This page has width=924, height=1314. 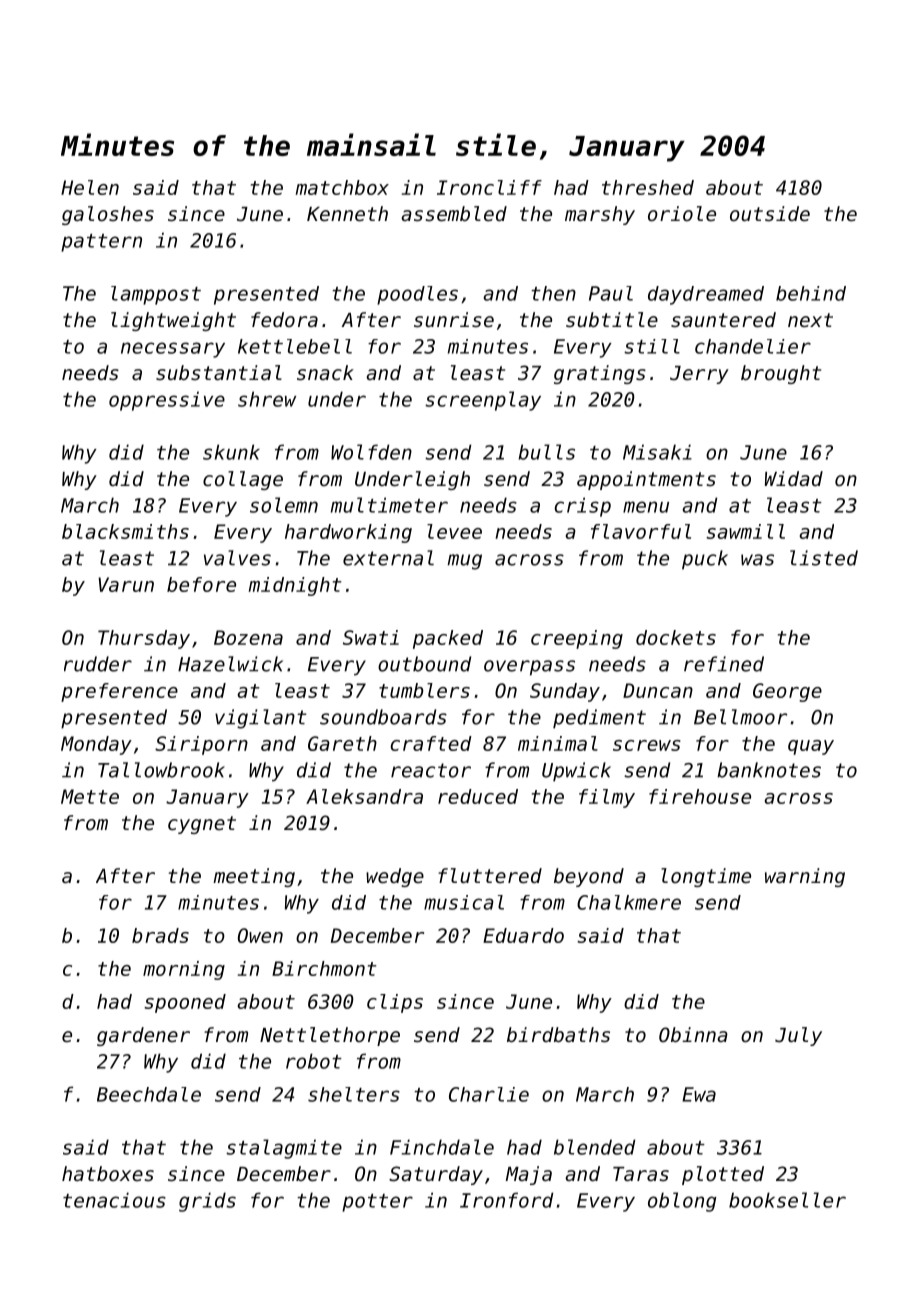 What do you see at coordinates (724, 664) in the page?
I see `refined` at bounding box center [724, 664].
